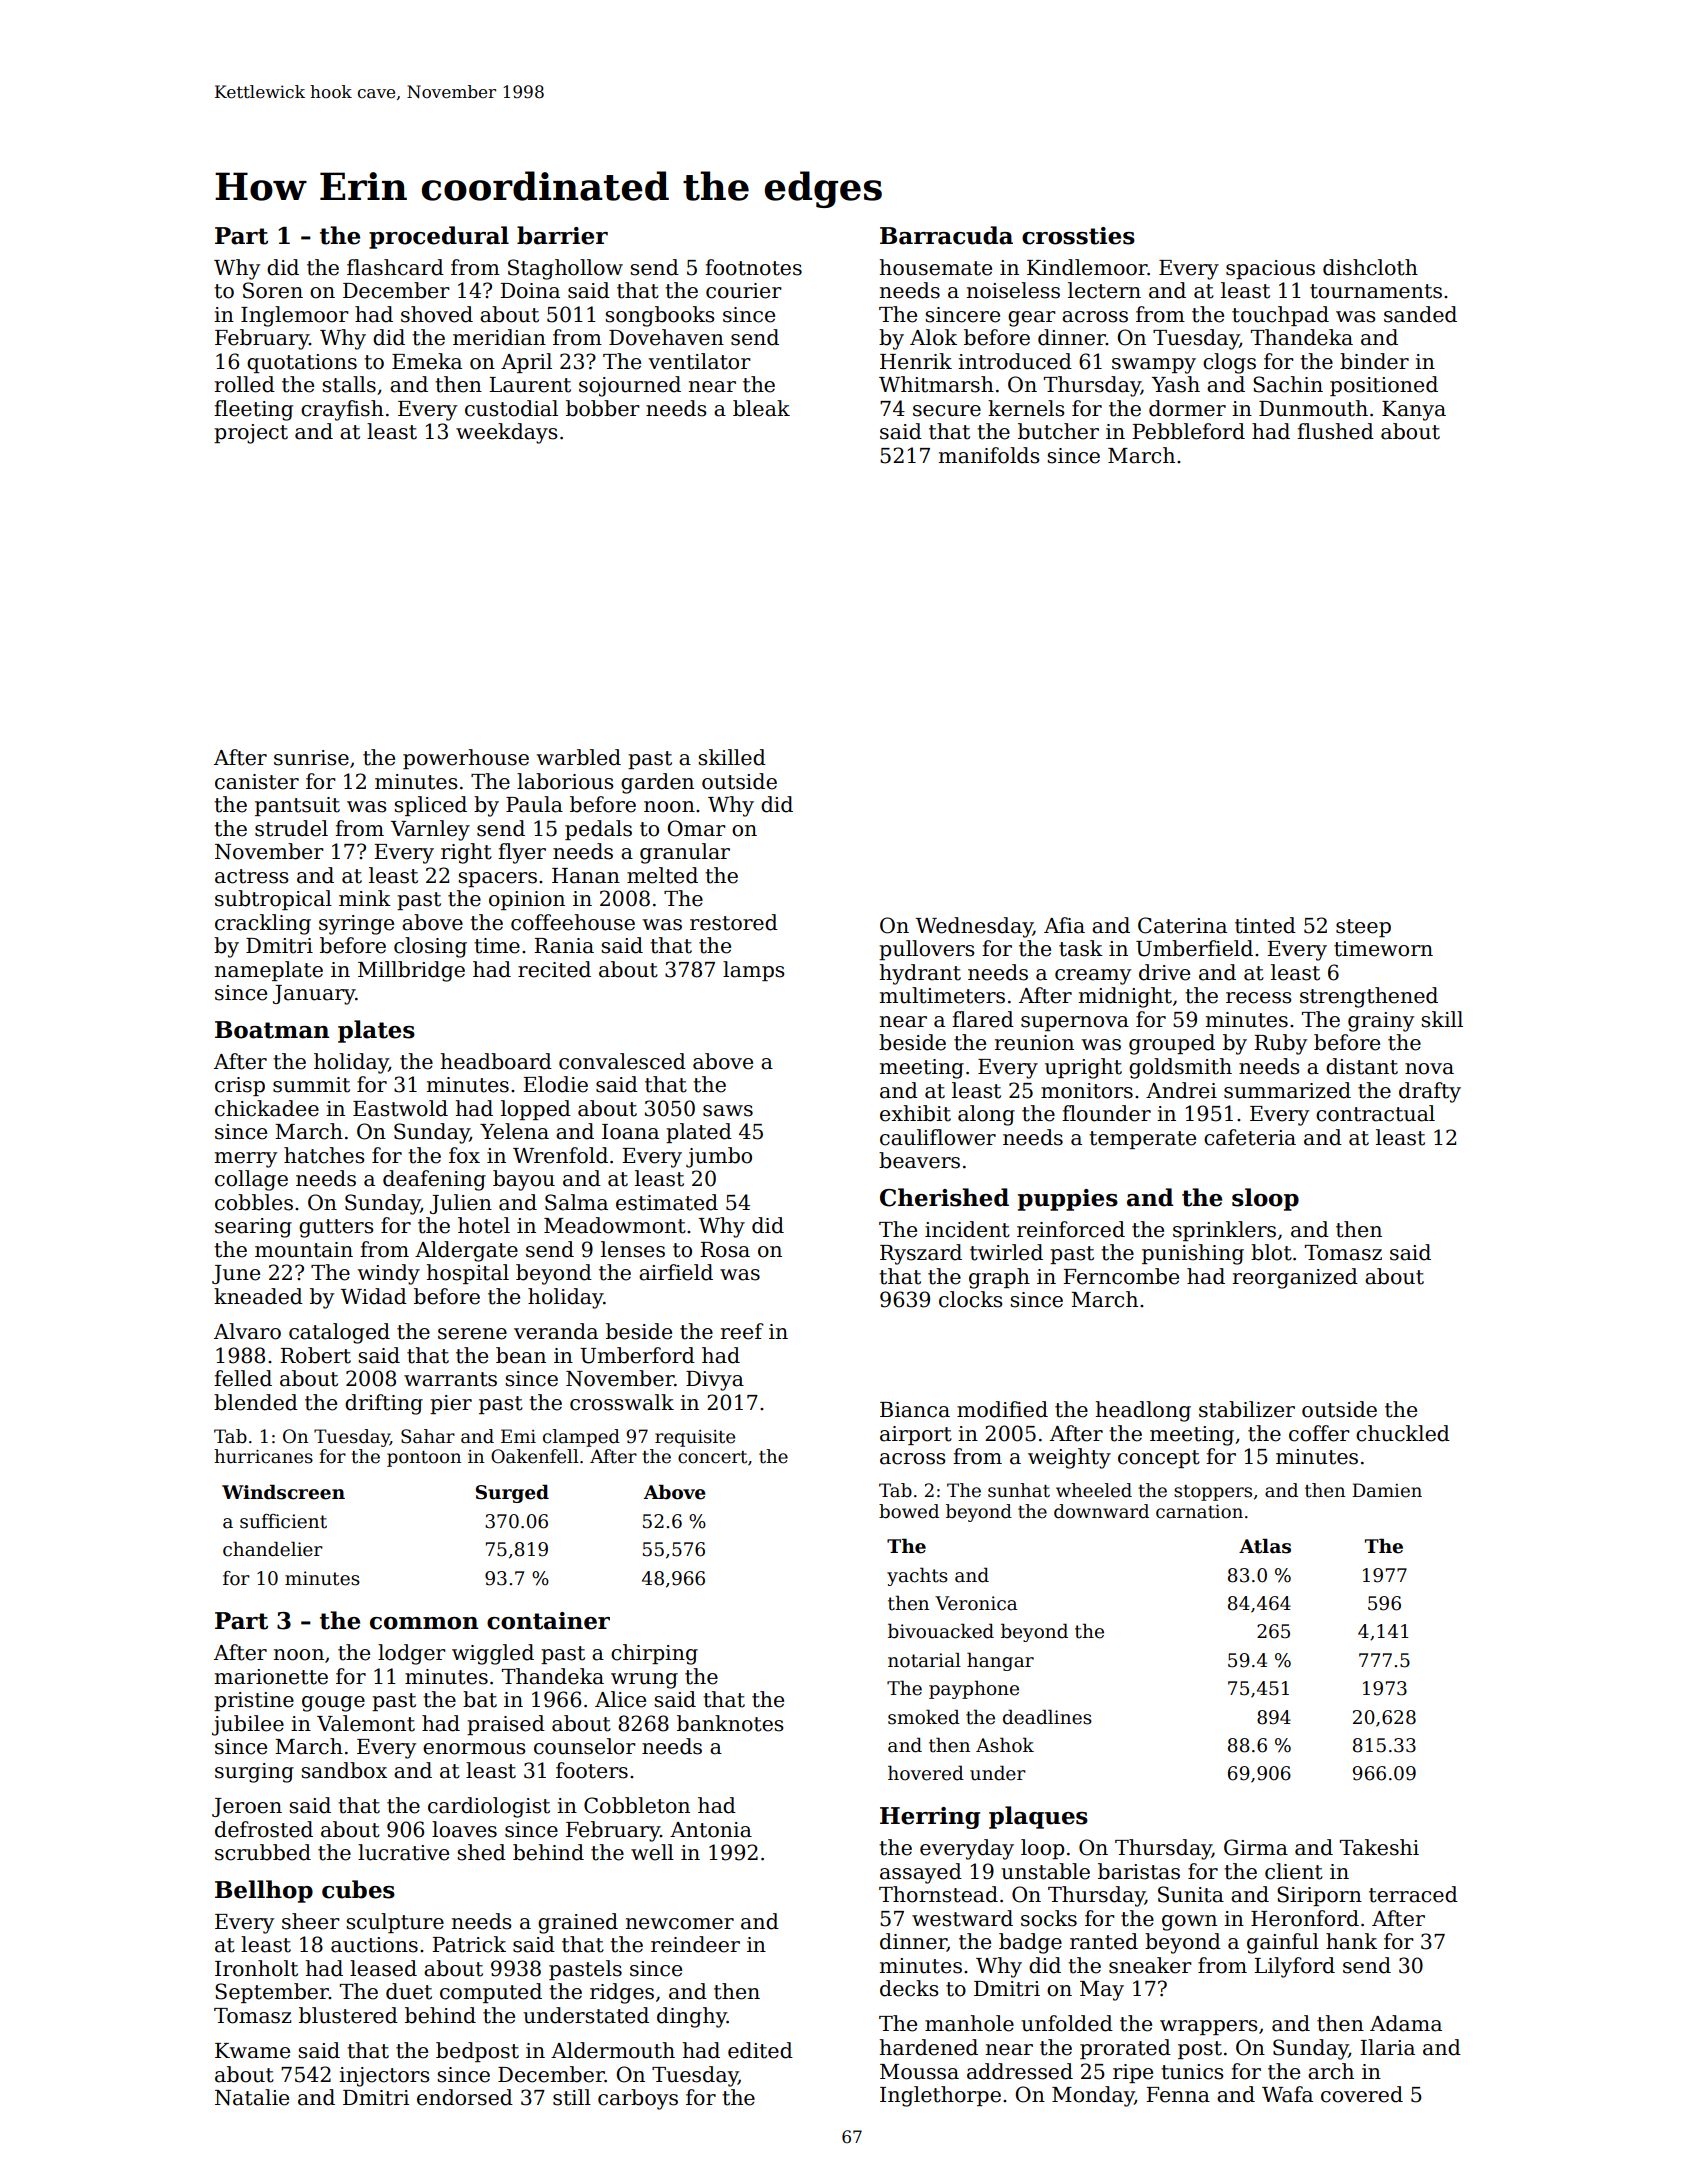 This document has height=2178, width=1683. I want to click on project, so click(251, 434).
